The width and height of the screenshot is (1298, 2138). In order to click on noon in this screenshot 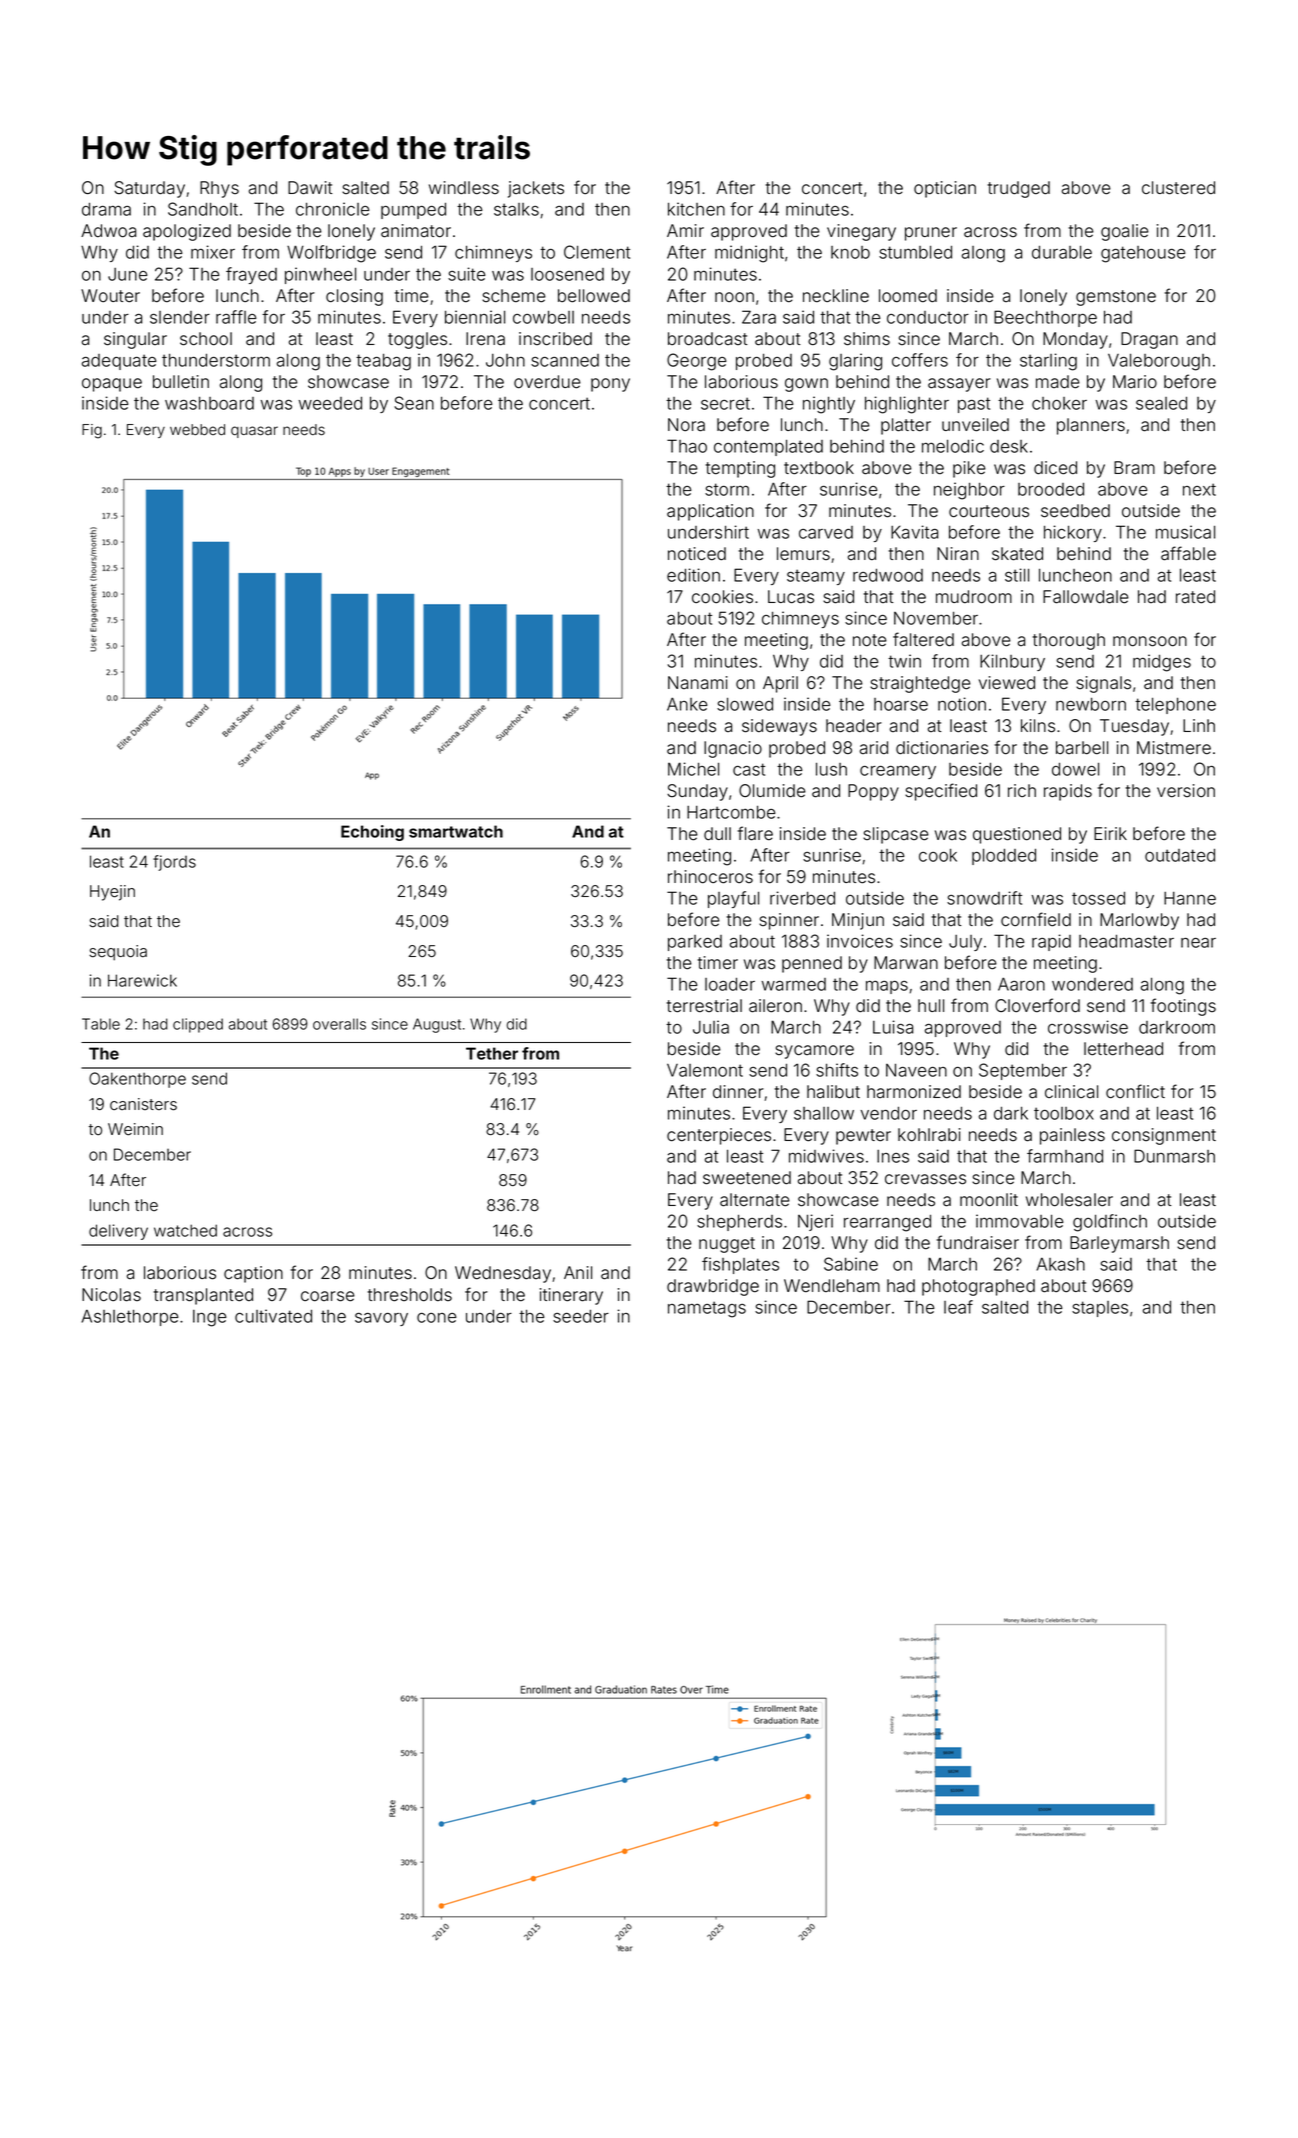, I will do `click(734, 297)`.
